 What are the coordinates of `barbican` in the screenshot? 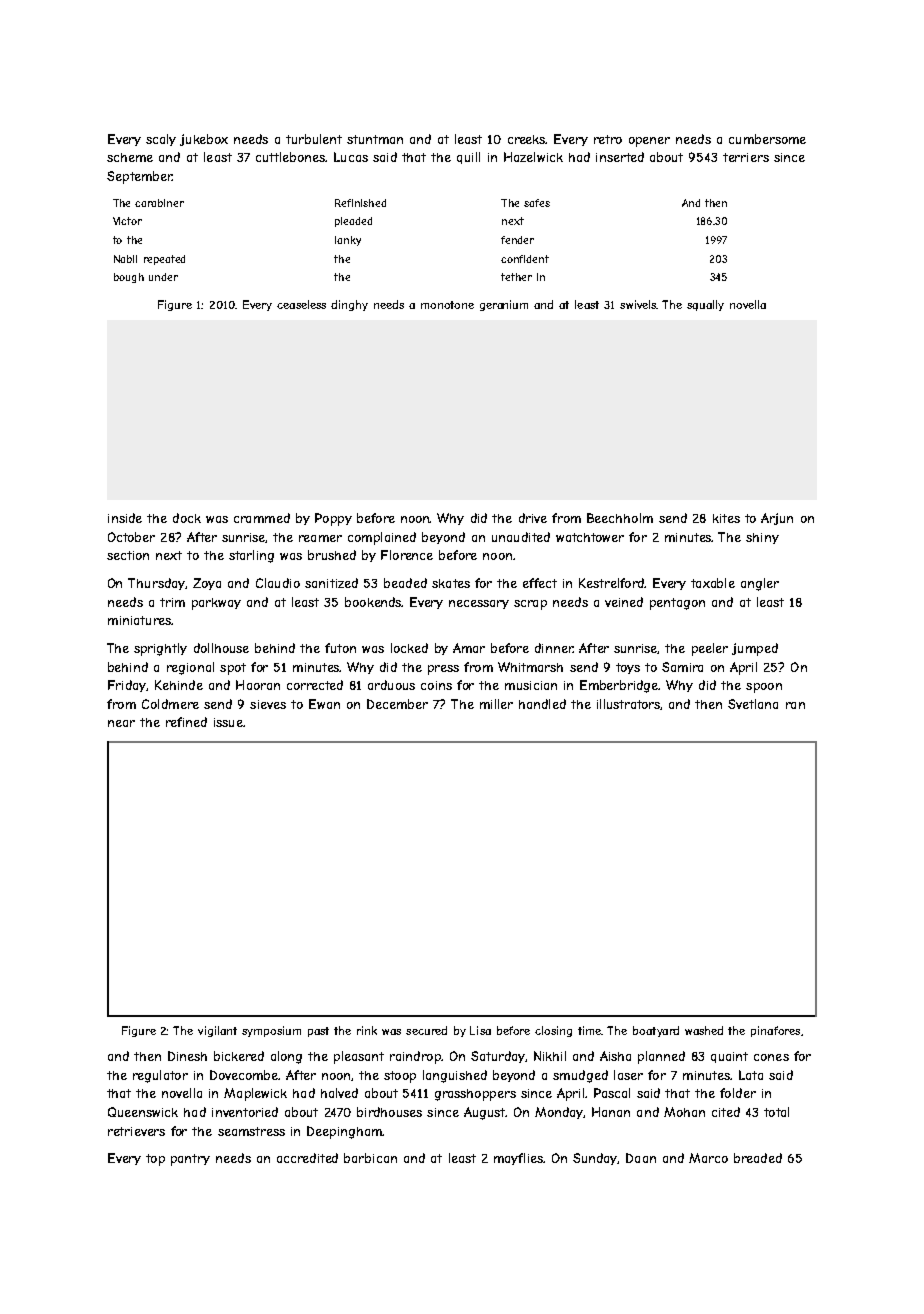 It's located at (370, 1158).
